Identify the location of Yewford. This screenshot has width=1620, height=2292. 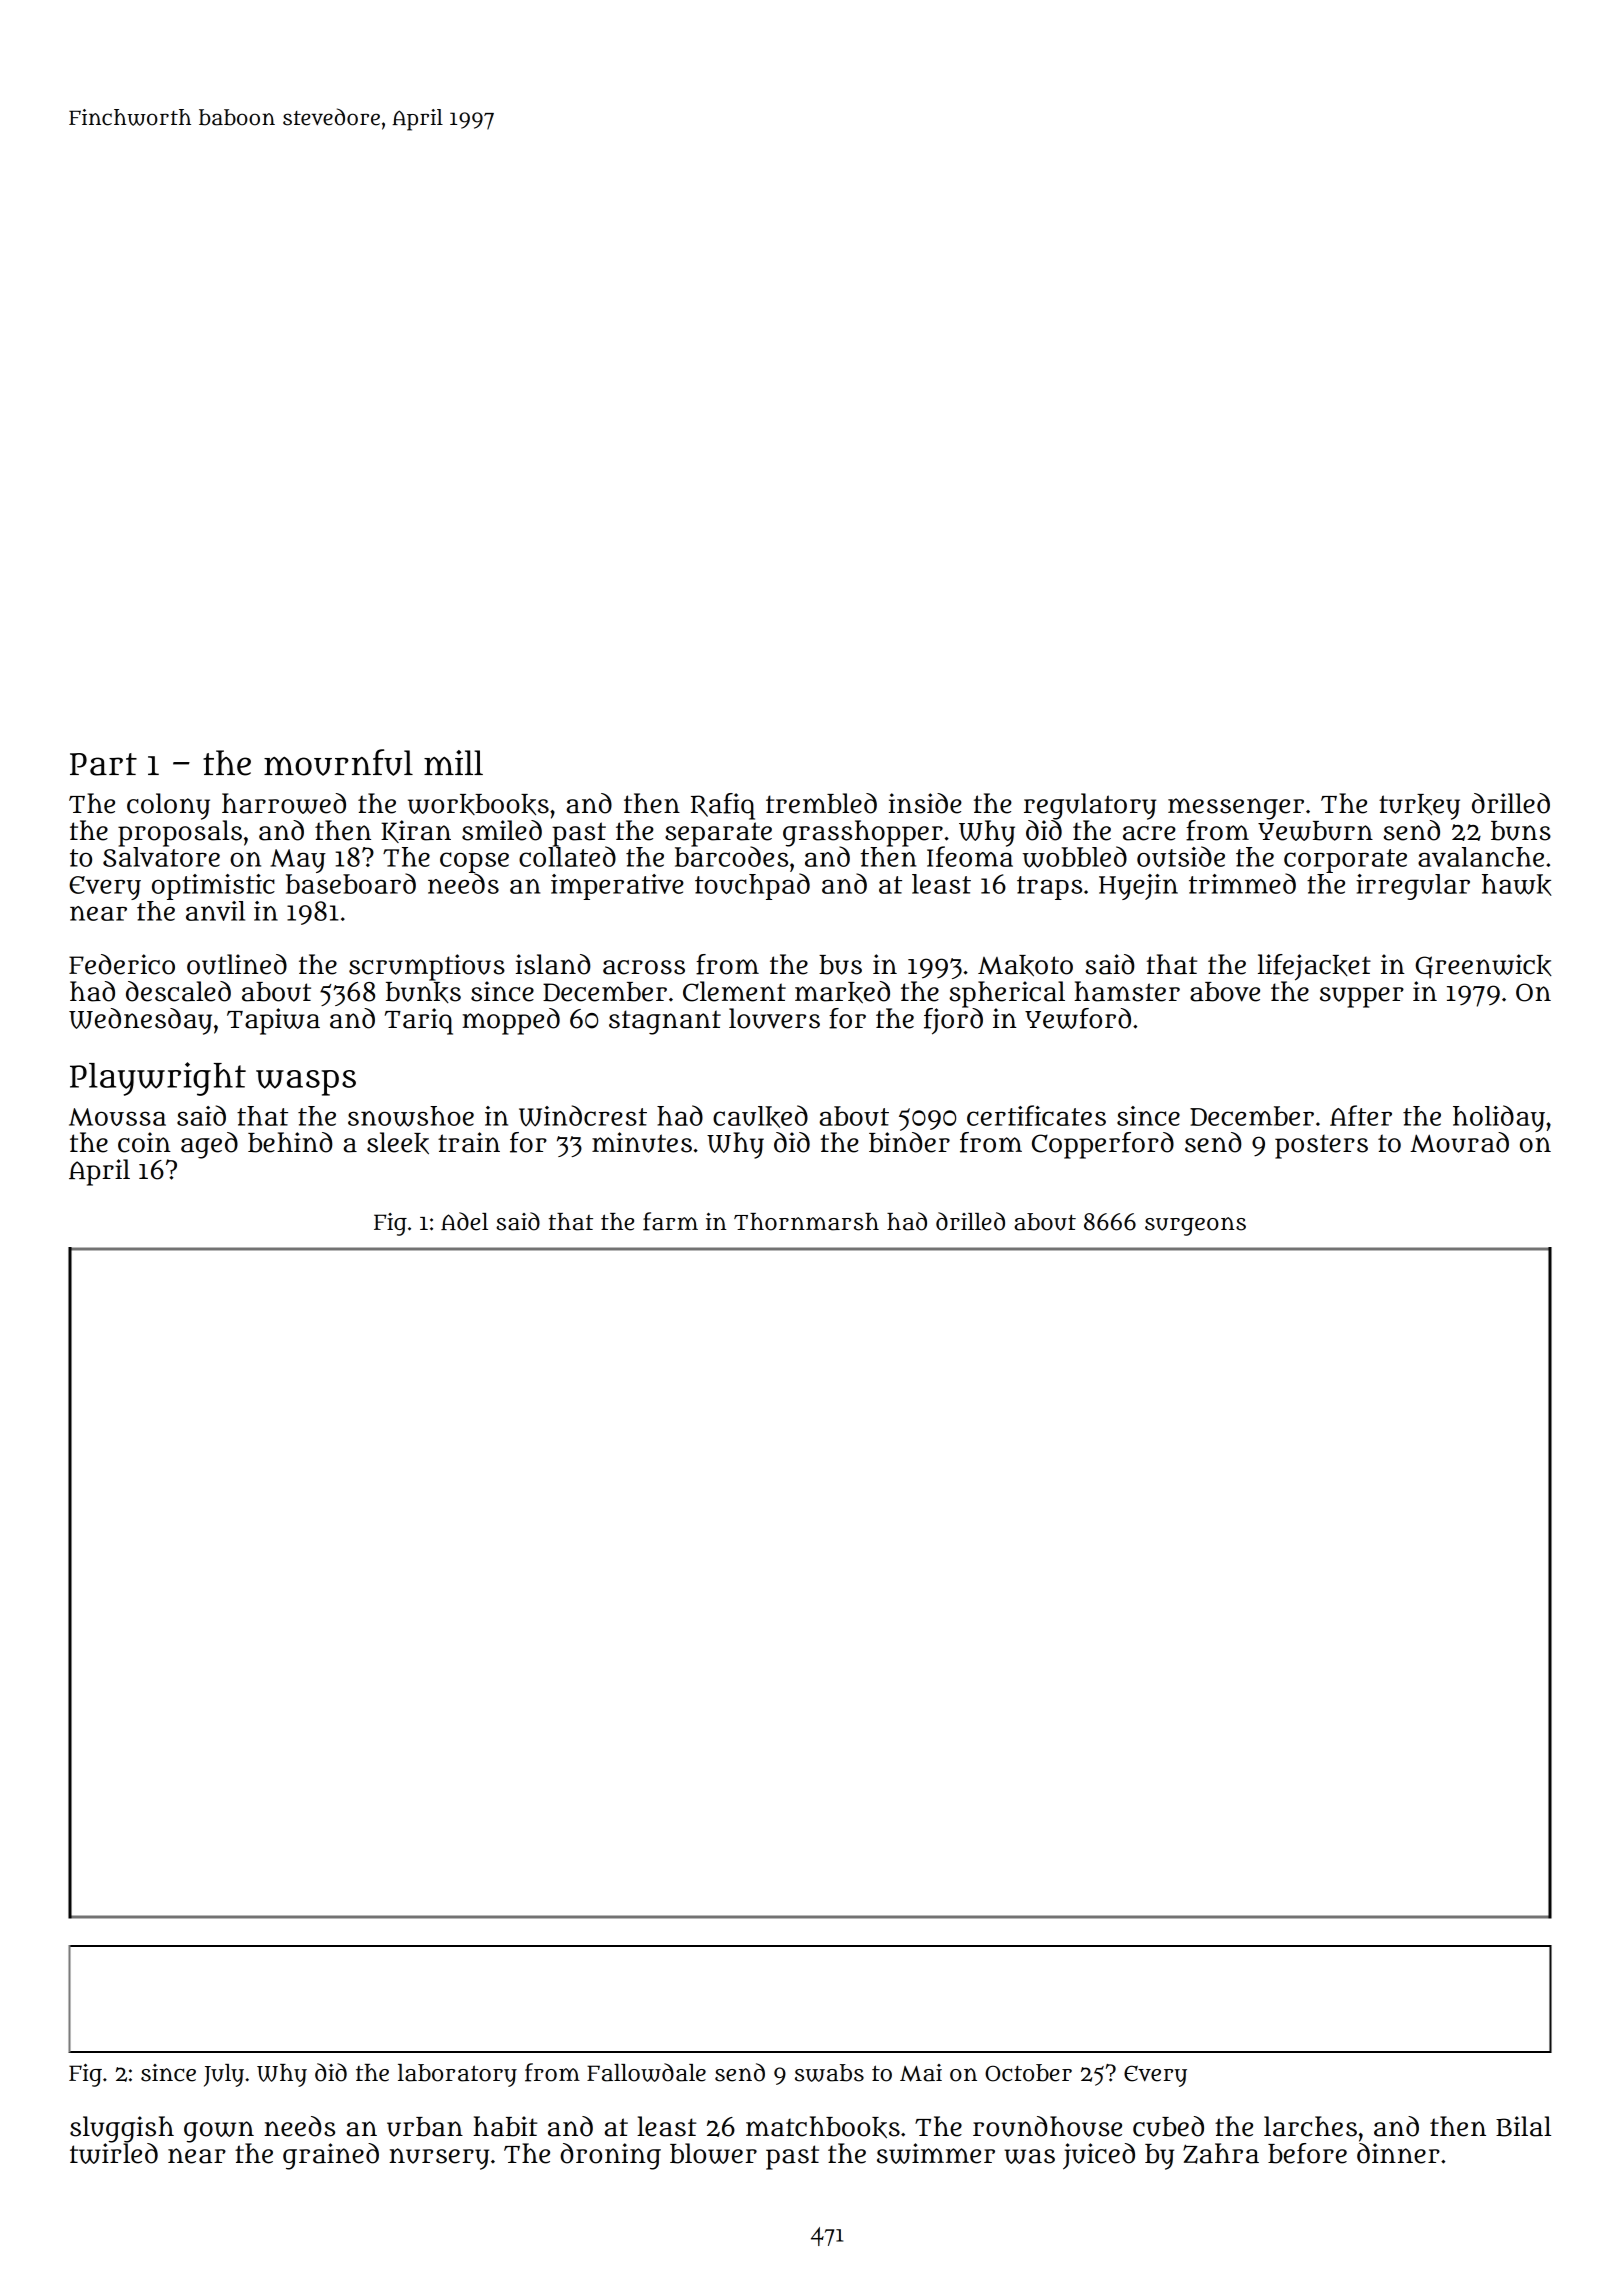
(1078, 1018).
